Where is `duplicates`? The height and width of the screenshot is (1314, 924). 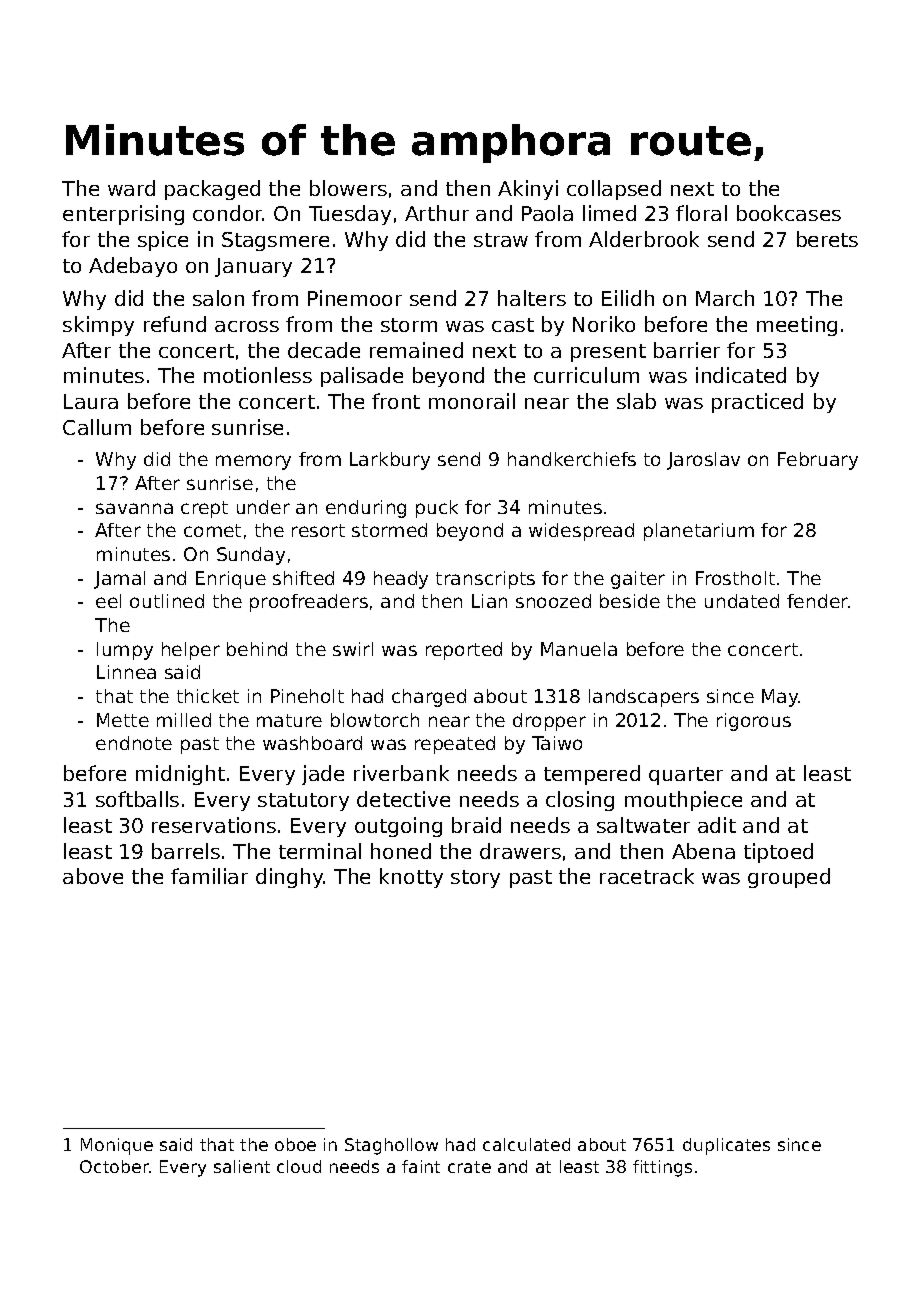
duplicates is located at coordinates (726, 1146).
